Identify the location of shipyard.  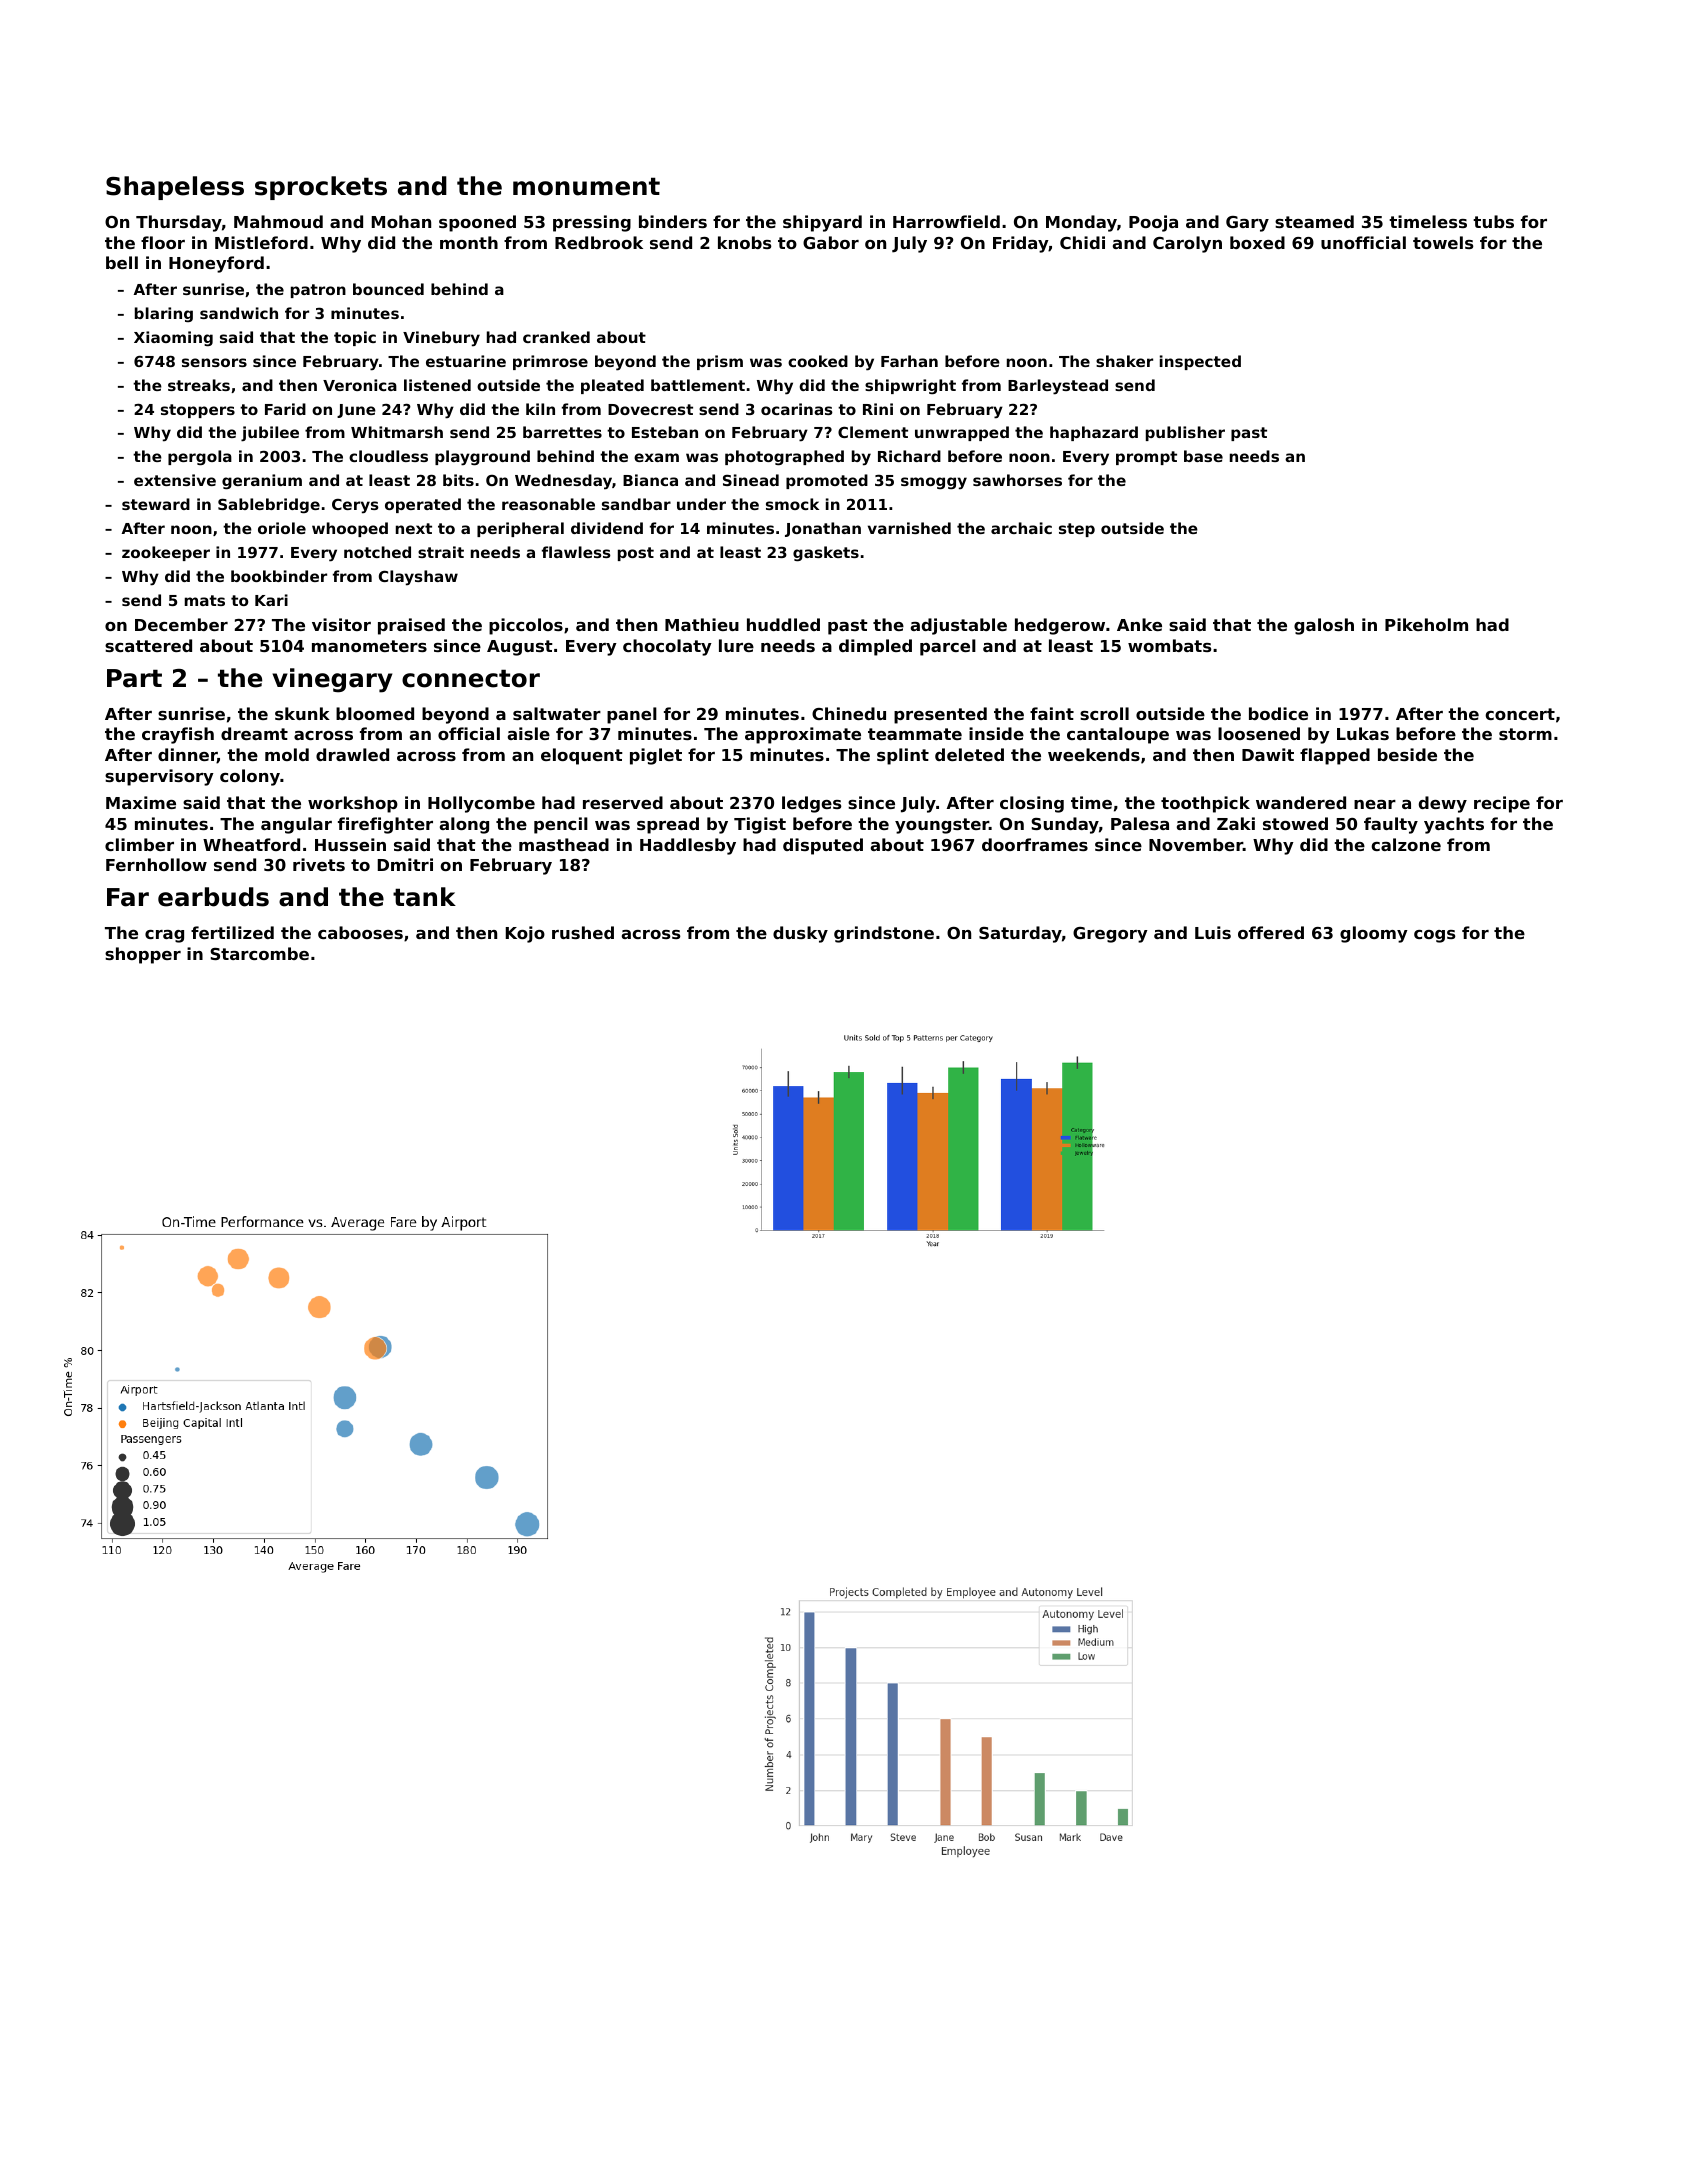
(822, 223).
